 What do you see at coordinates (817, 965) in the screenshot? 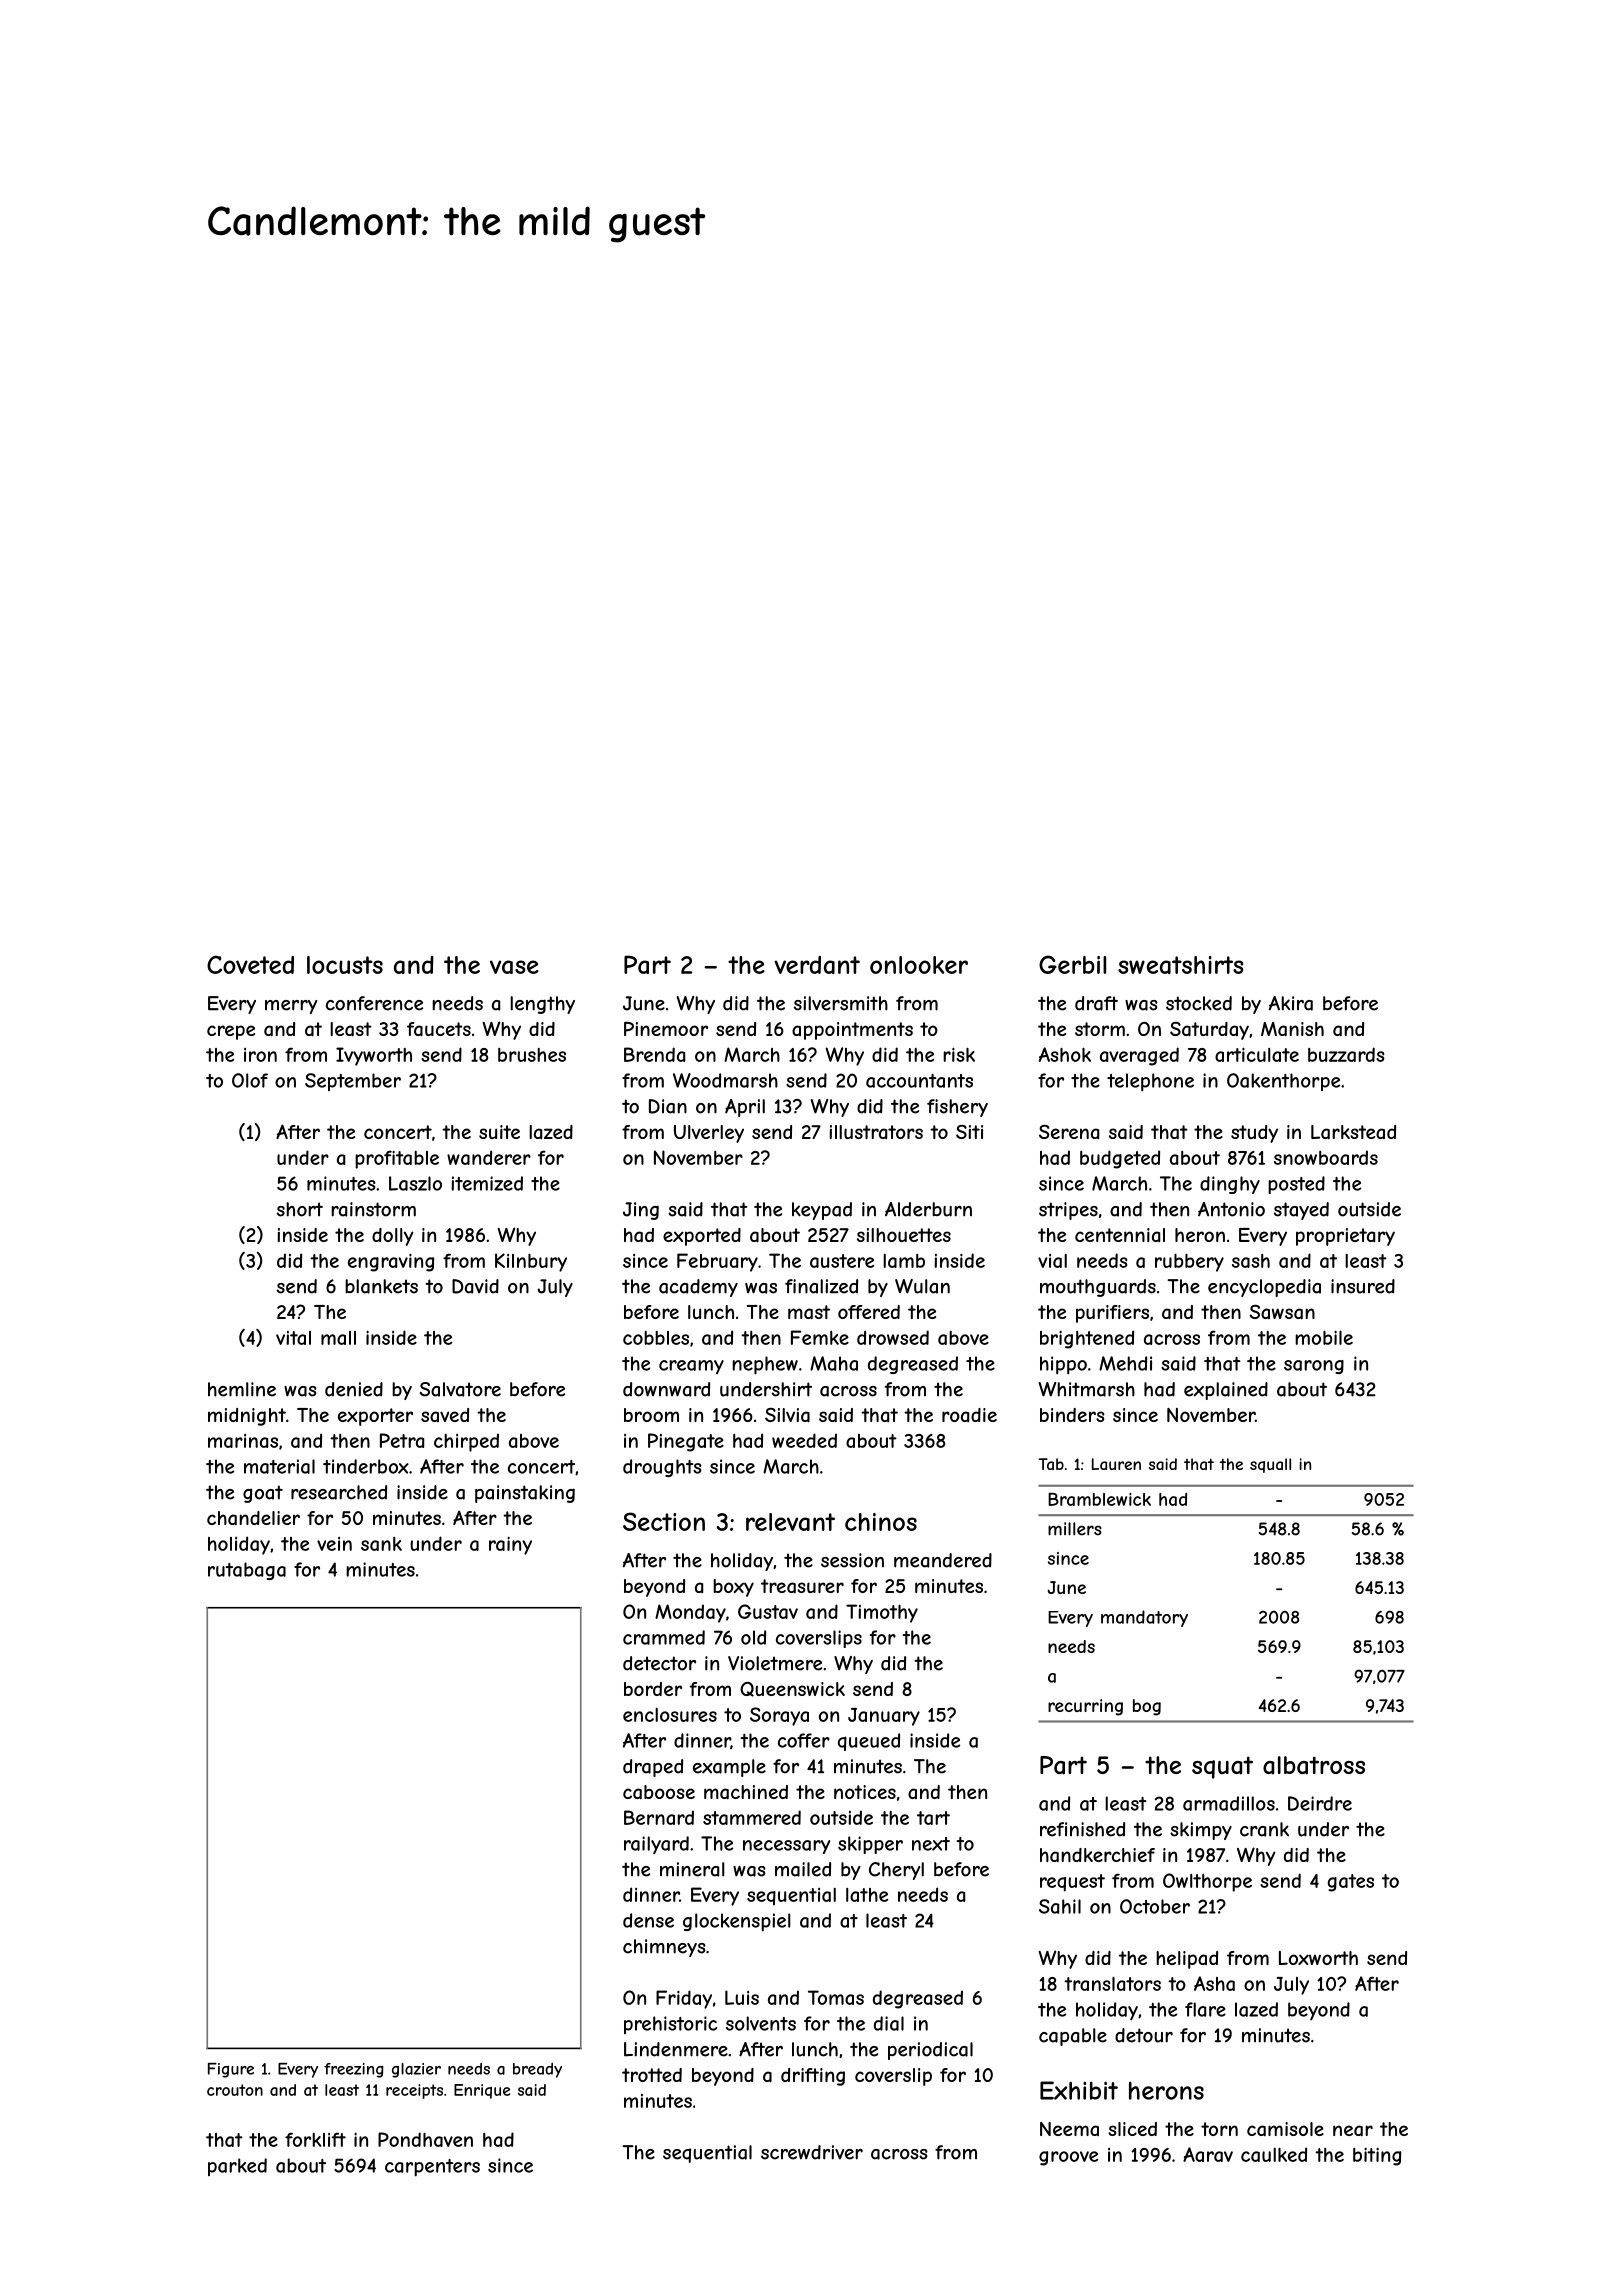
I see `verdant` at bounding box center [817, 965].
